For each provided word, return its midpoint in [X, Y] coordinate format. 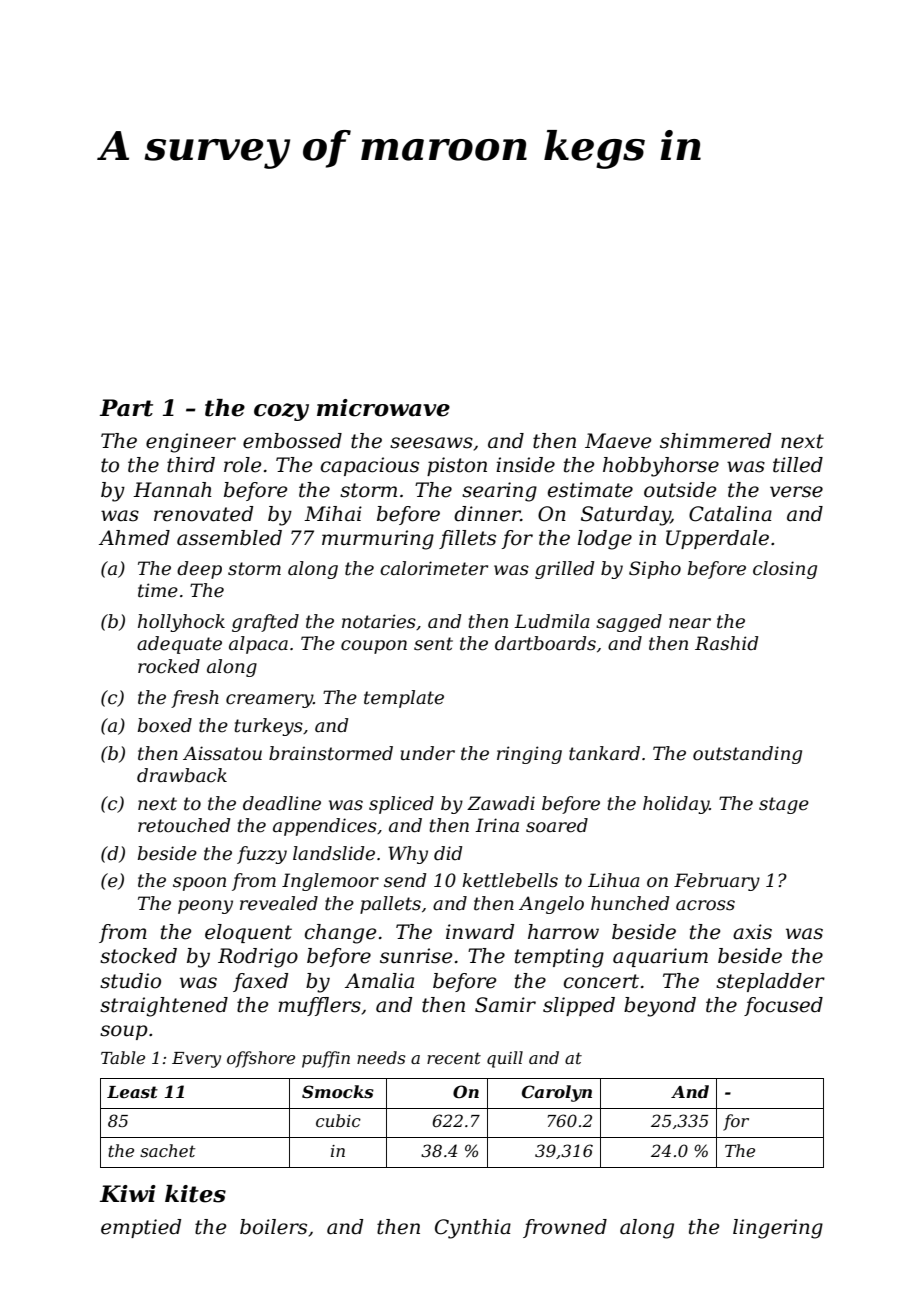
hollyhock [181, 623]
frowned [565, 1228]
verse [796, 492]
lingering [778, 1229]
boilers [273, 1227]
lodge [605, 540]
